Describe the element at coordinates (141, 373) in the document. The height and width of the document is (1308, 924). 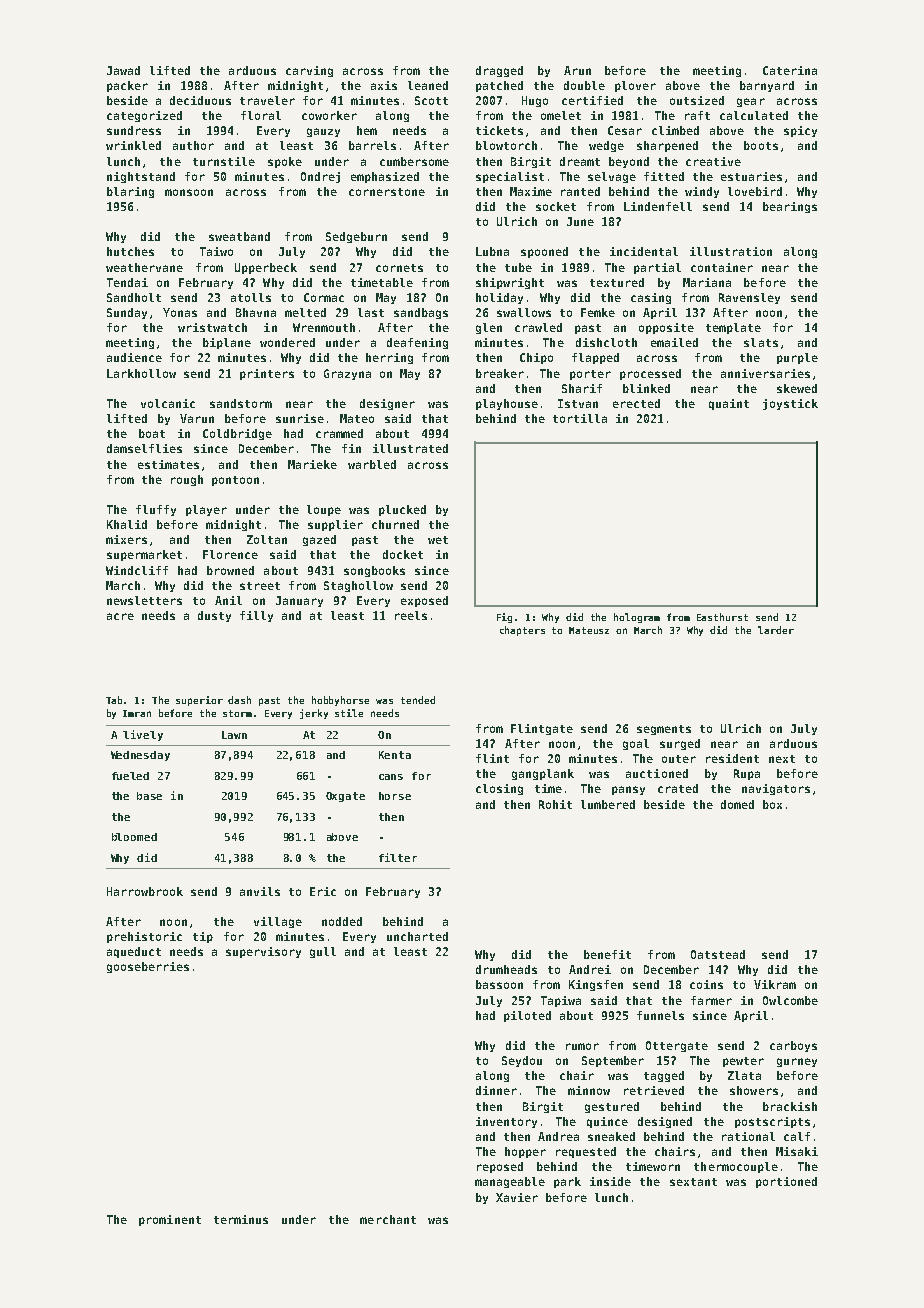
I see `Larkhollow` at that location.
